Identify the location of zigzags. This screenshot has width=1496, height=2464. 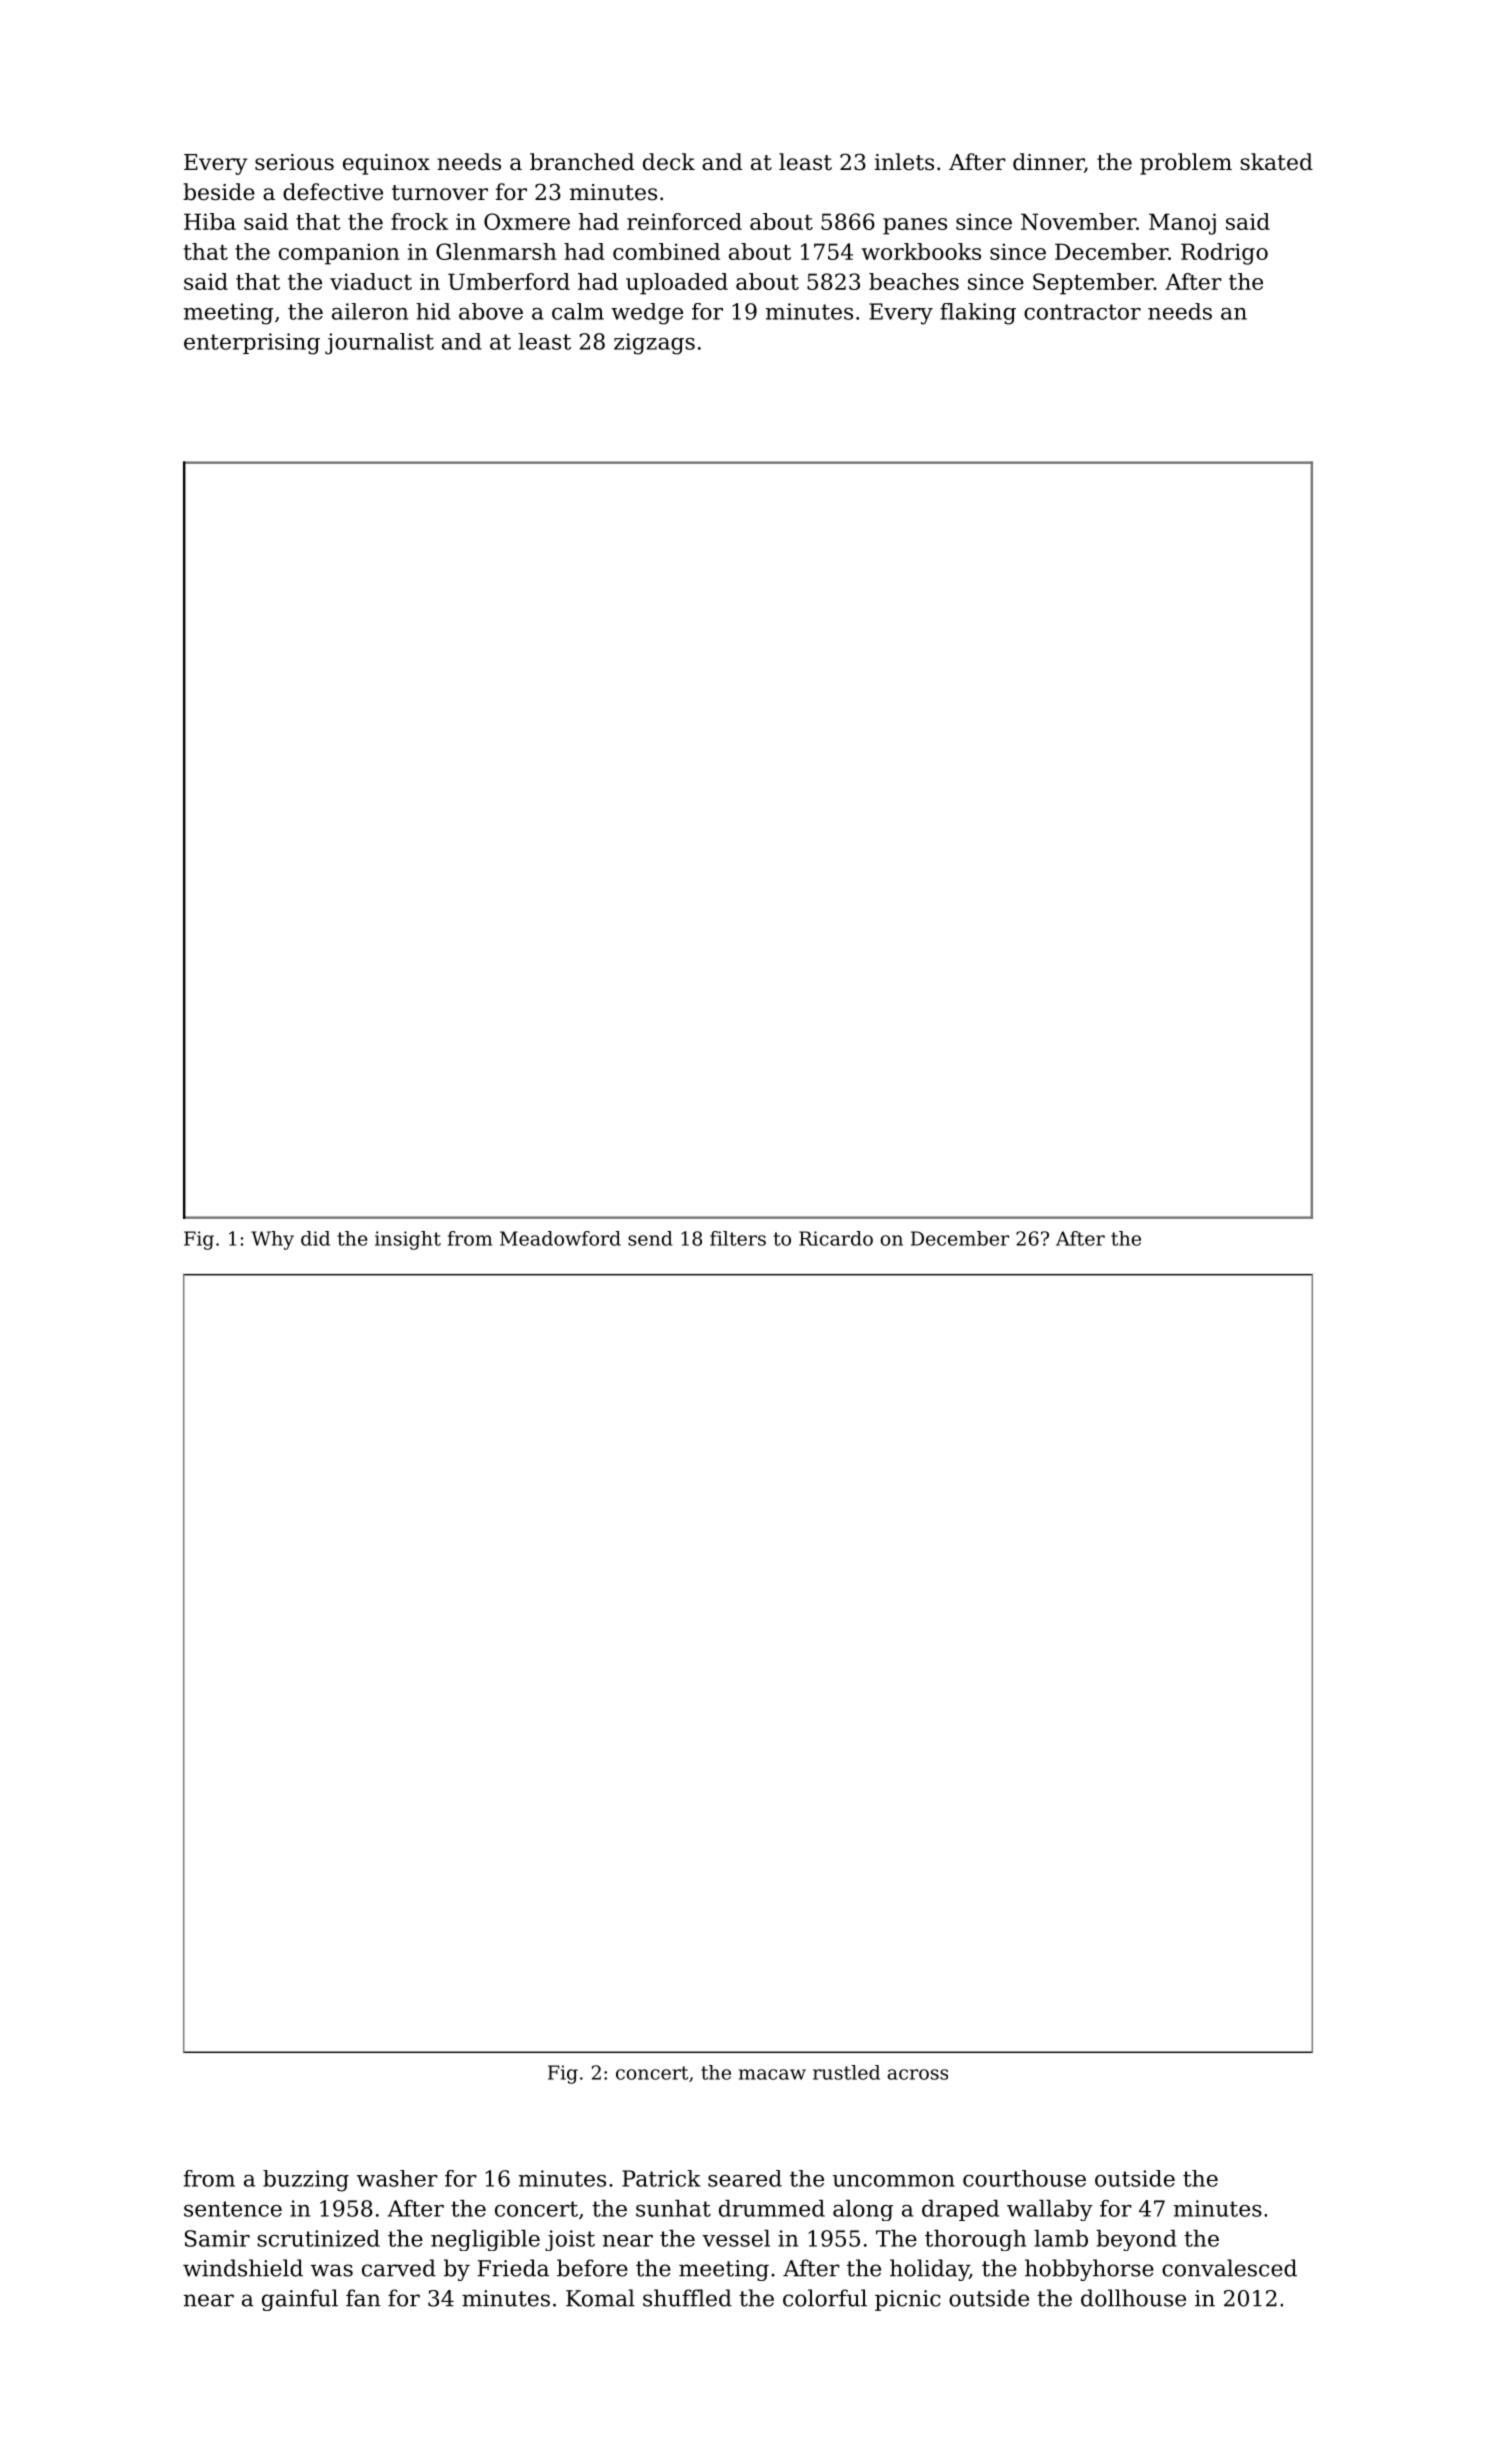
(654, 344).
